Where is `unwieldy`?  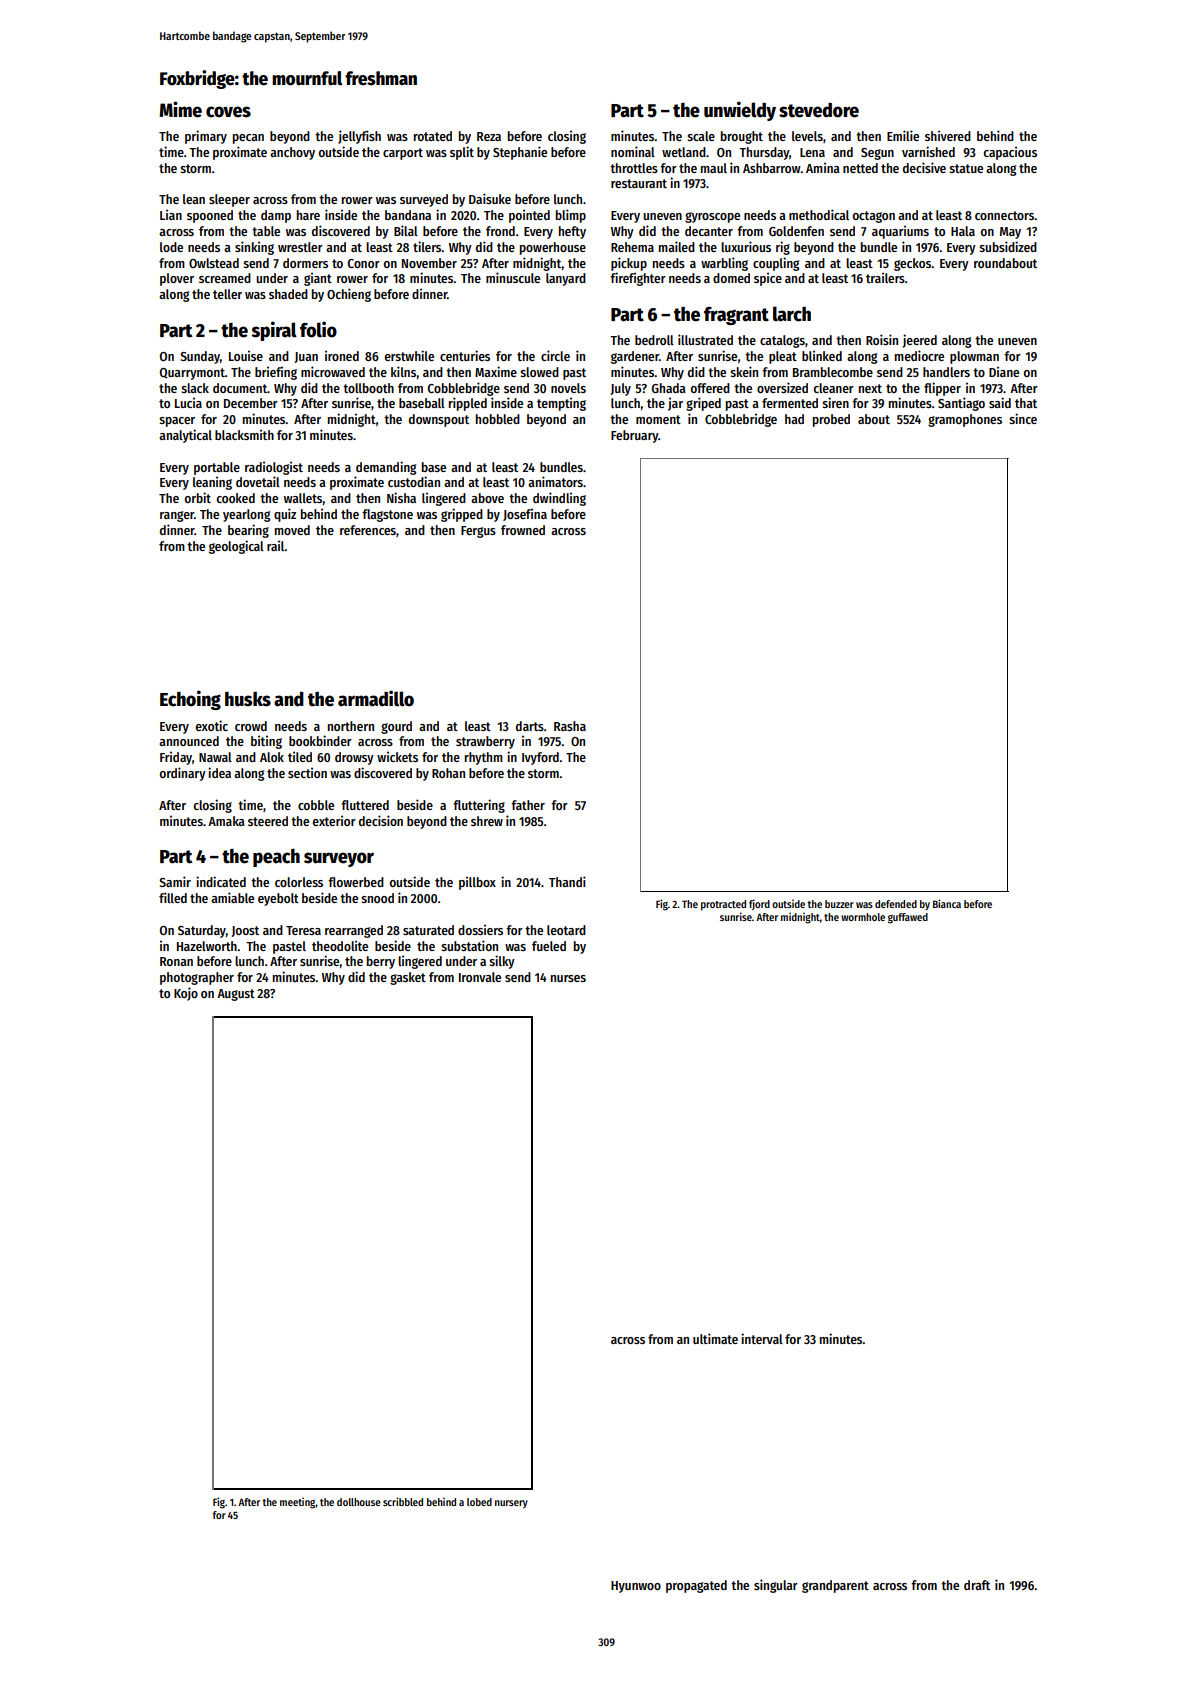
unwieldy is located at coordinates (740, 111).
